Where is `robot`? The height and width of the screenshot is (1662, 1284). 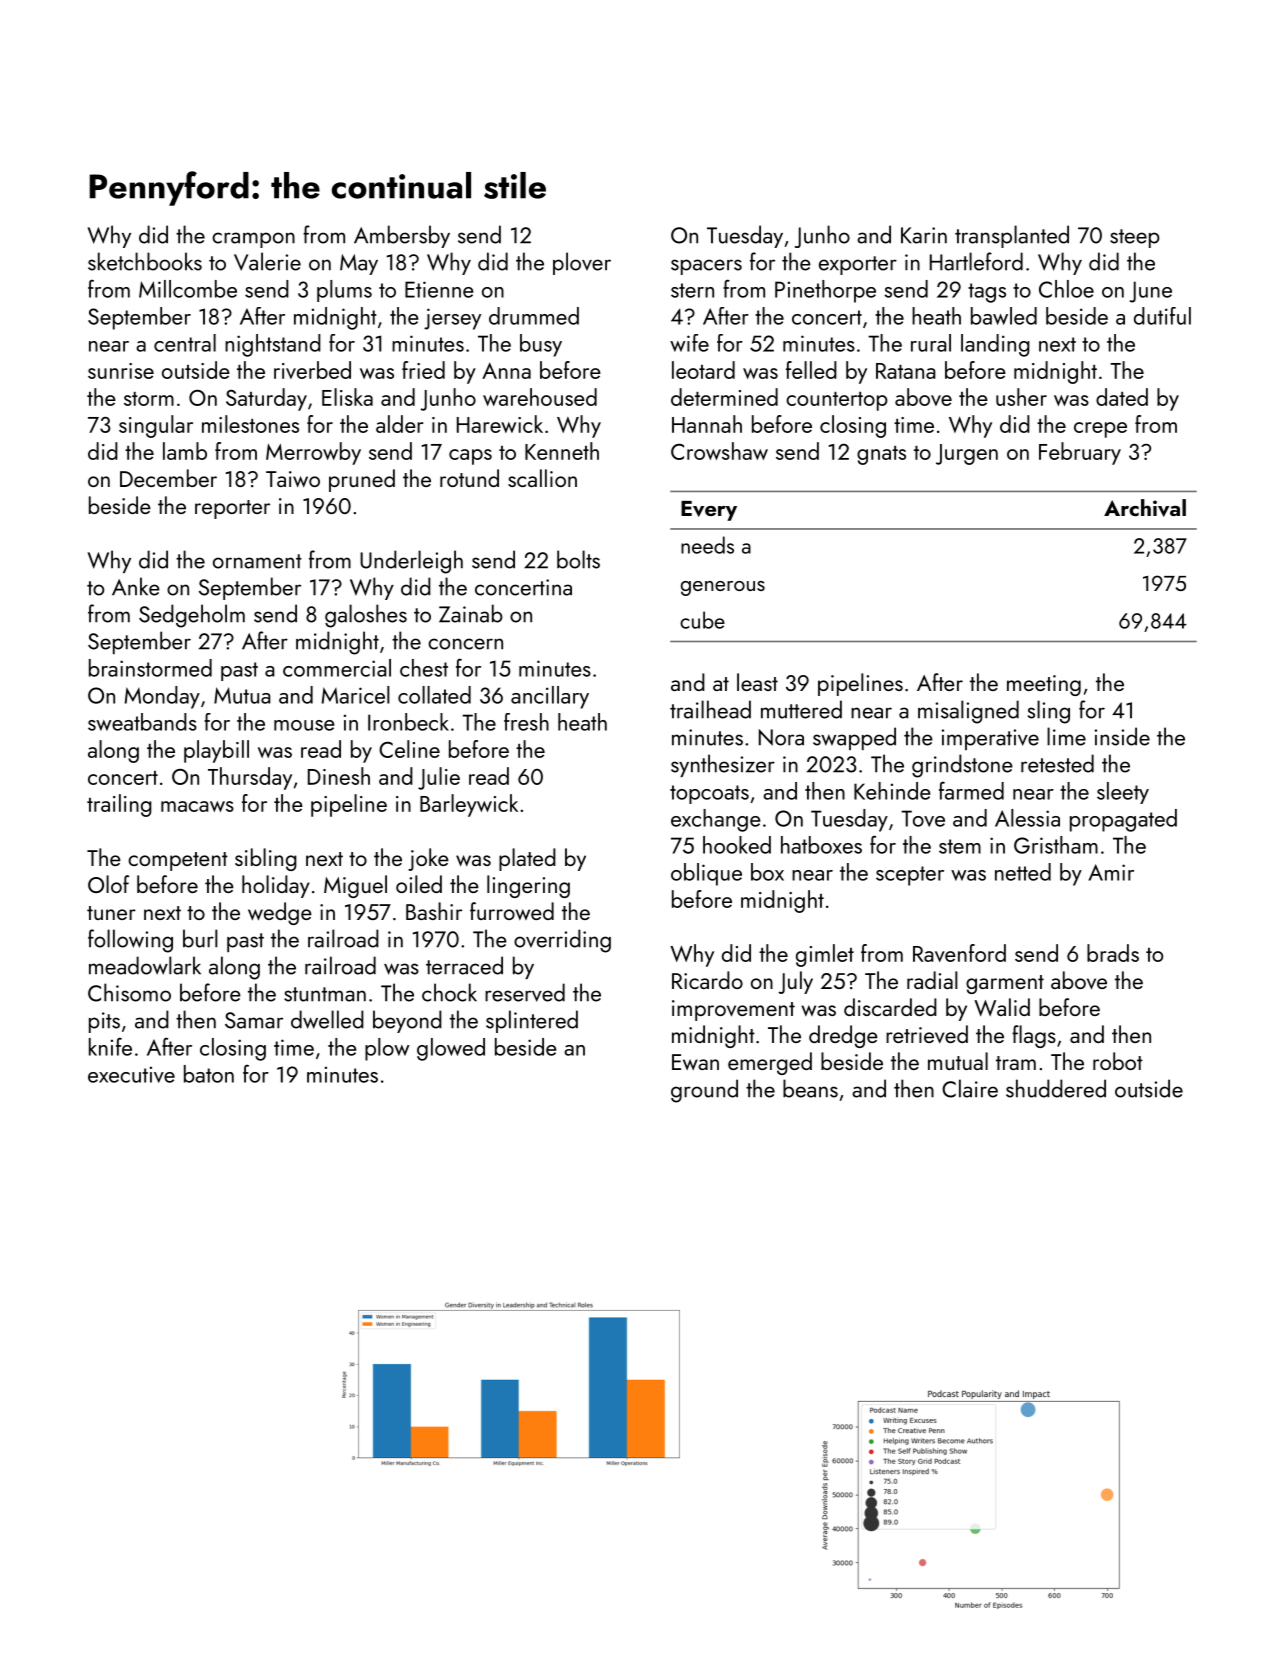 robot is located at coordinates (1118, 1061).
